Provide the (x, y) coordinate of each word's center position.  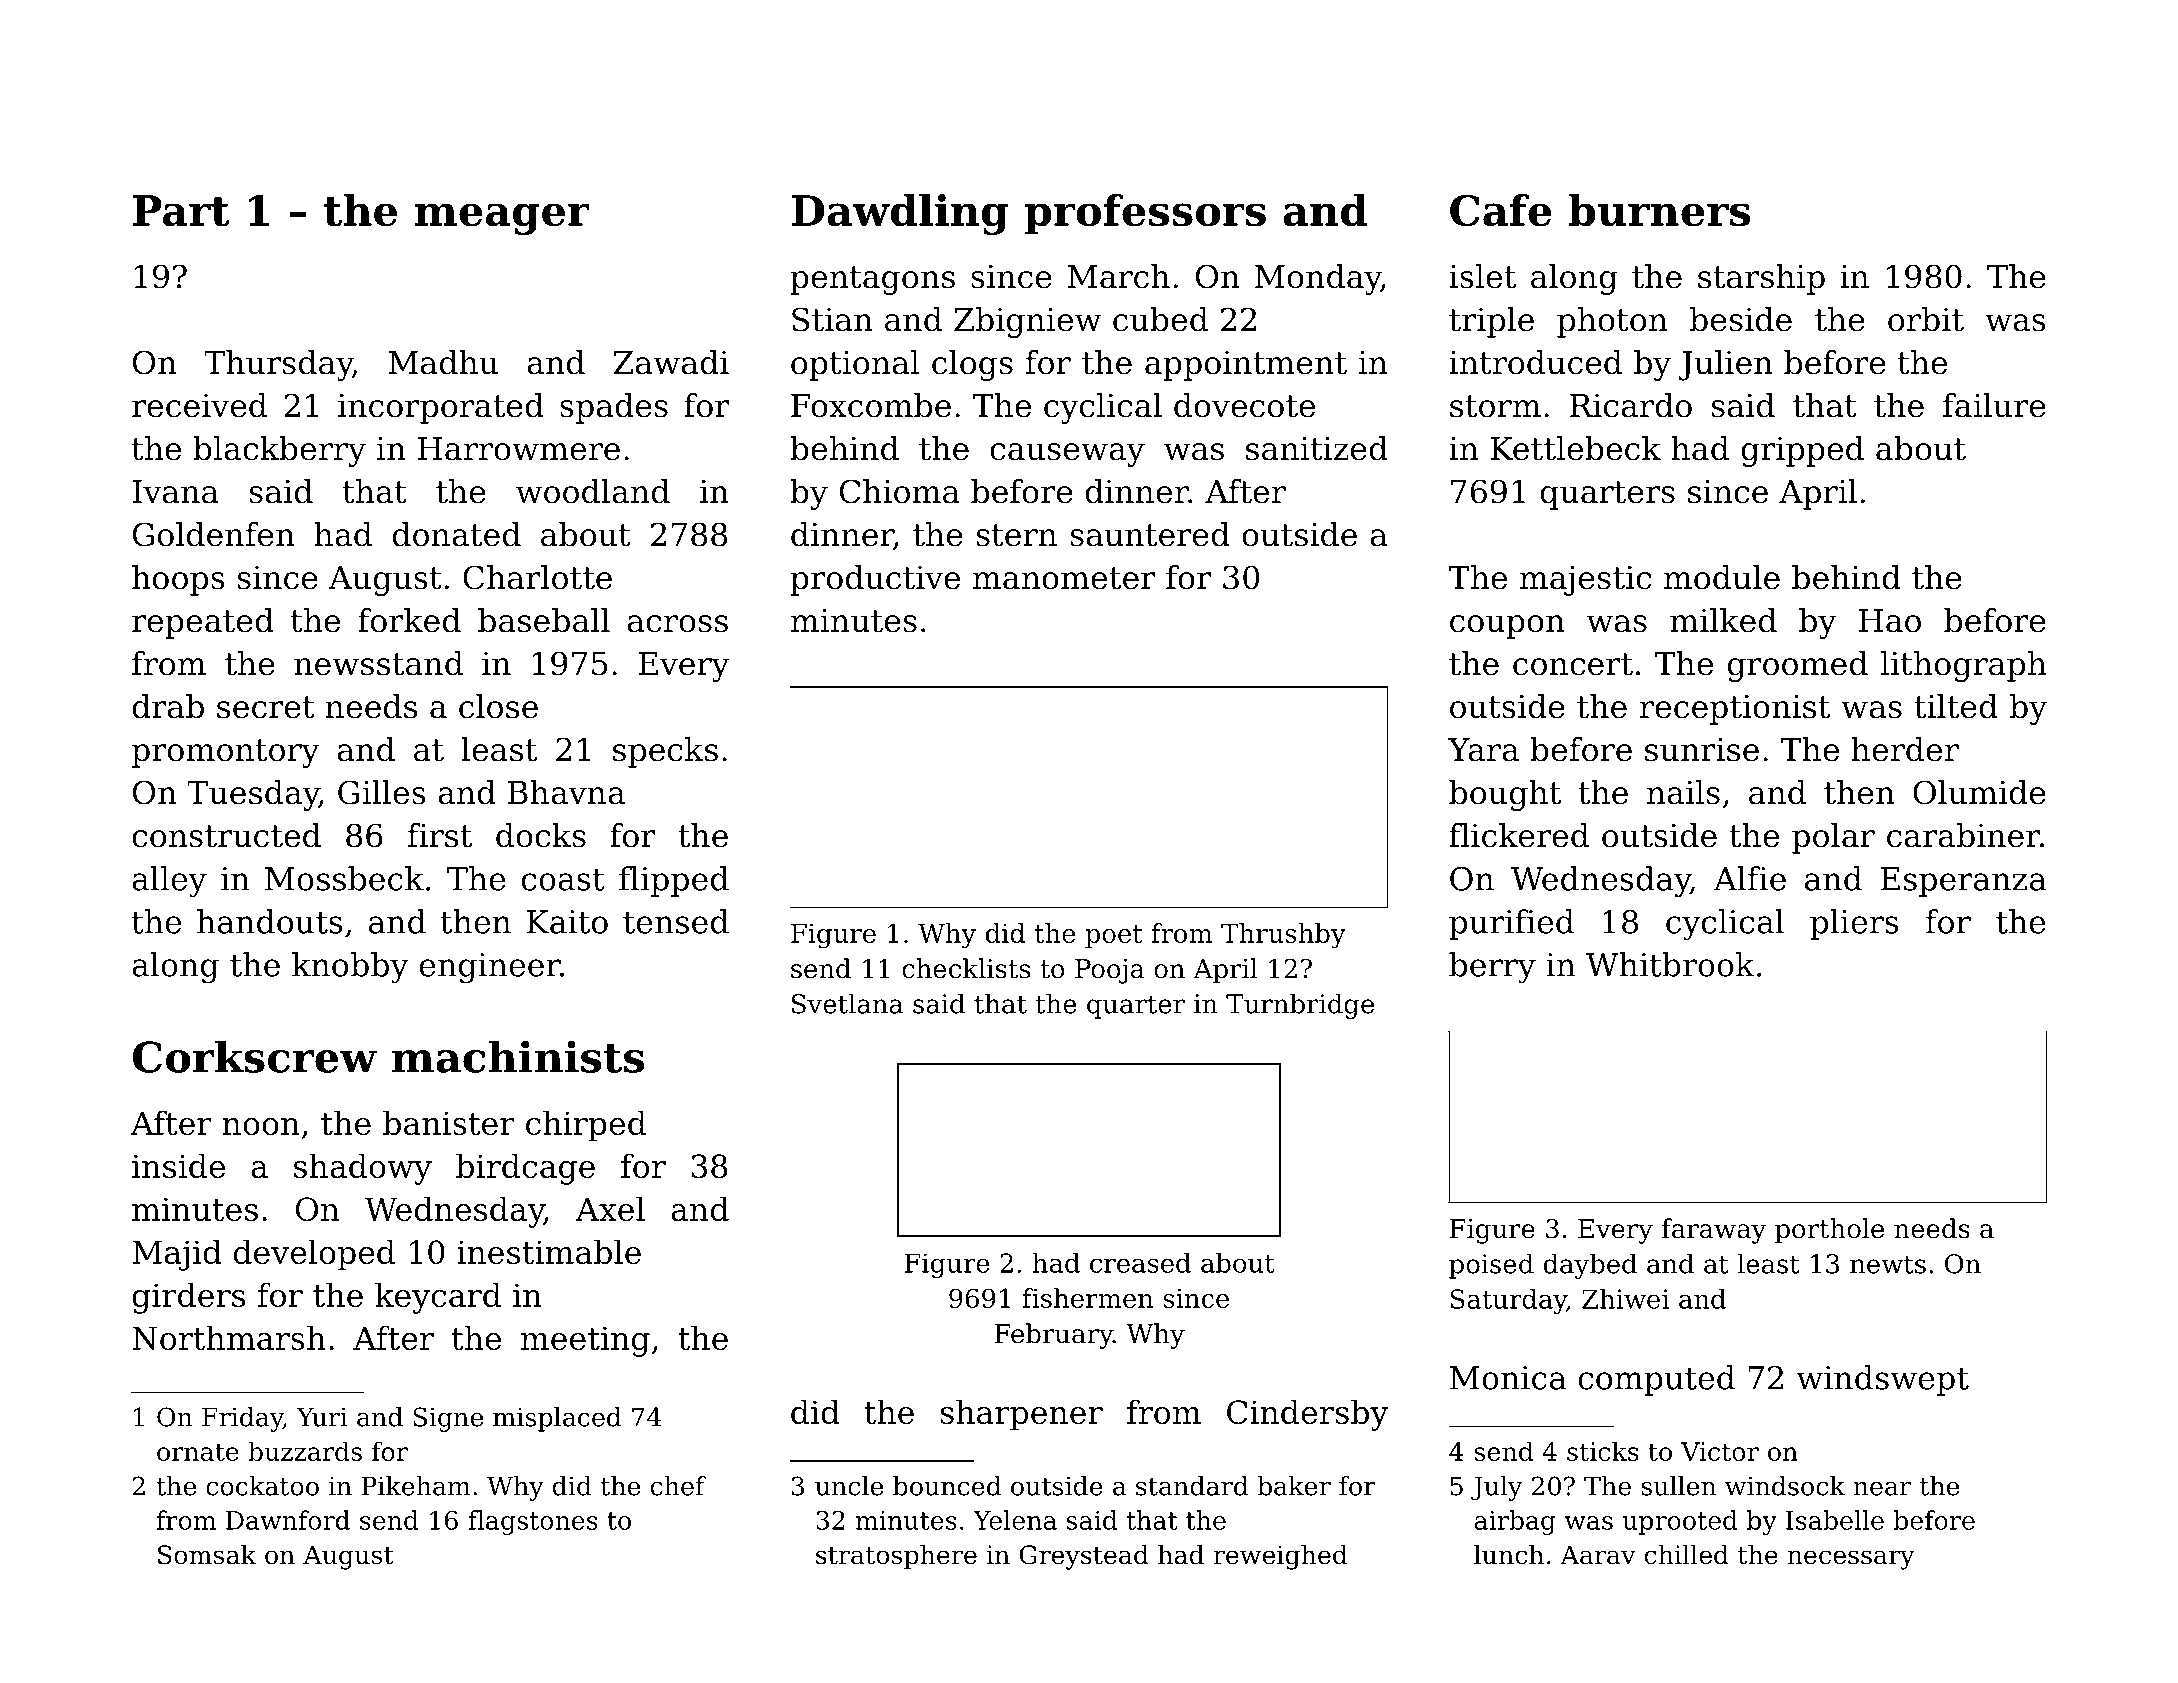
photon (1612, 322)
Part (181, 211)
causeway (1067, 455)
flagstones (533, 1522)
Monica (1508, 1378)
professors (1145, 214)
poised (1491, 1266)
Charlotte (537, 577)
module (1722, 577)
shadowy (363, 1169)
